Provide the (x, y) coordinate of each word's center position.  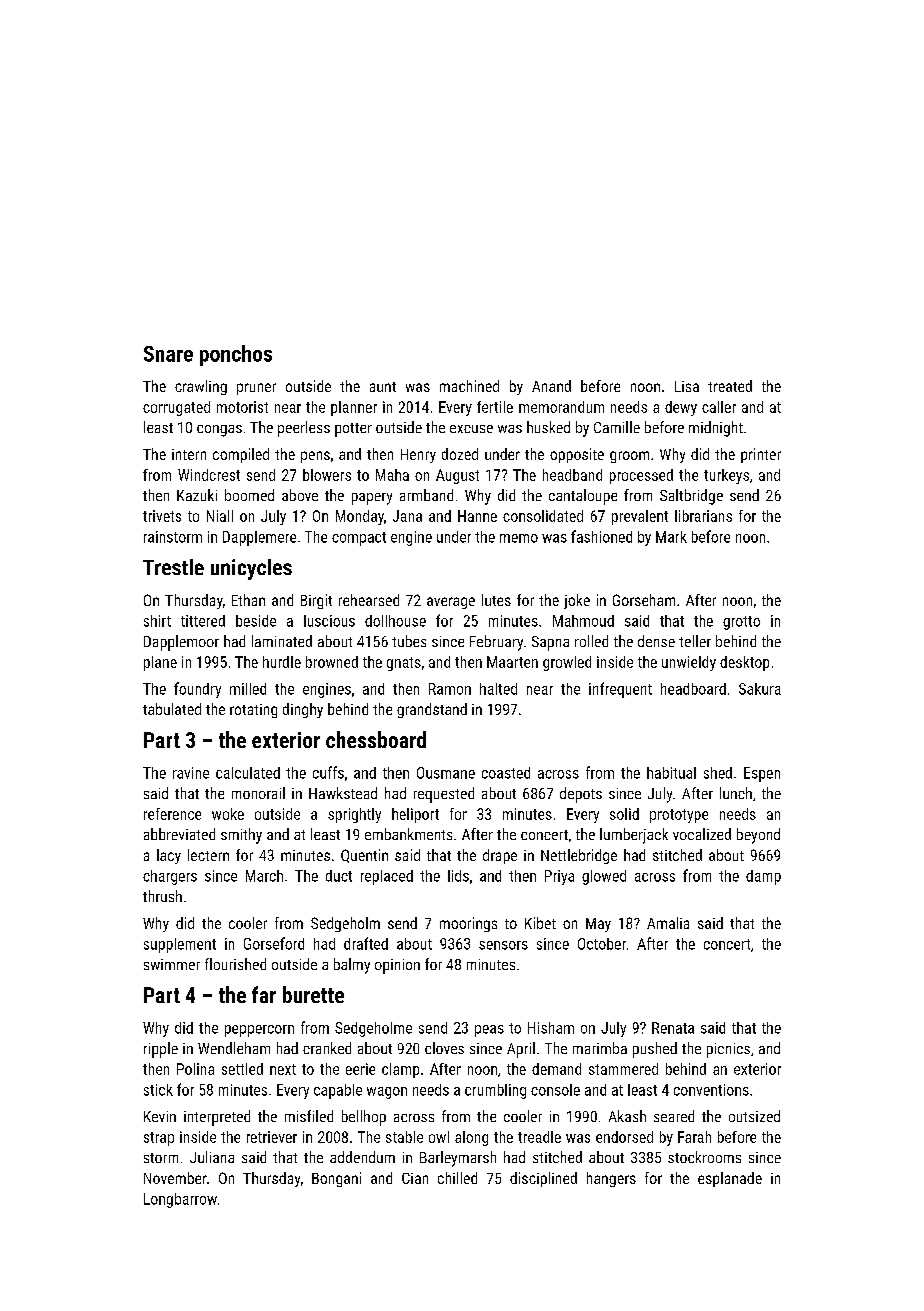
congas (219, 431)
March (264, 876)
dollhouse (395, 621)
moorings (468, 924)
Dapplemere (259, 538)
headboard (693, 689)
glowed (604, 877)
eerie (360, 1069)
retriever (272, 1137)
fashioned (601, 536)
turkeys (726, 476)
